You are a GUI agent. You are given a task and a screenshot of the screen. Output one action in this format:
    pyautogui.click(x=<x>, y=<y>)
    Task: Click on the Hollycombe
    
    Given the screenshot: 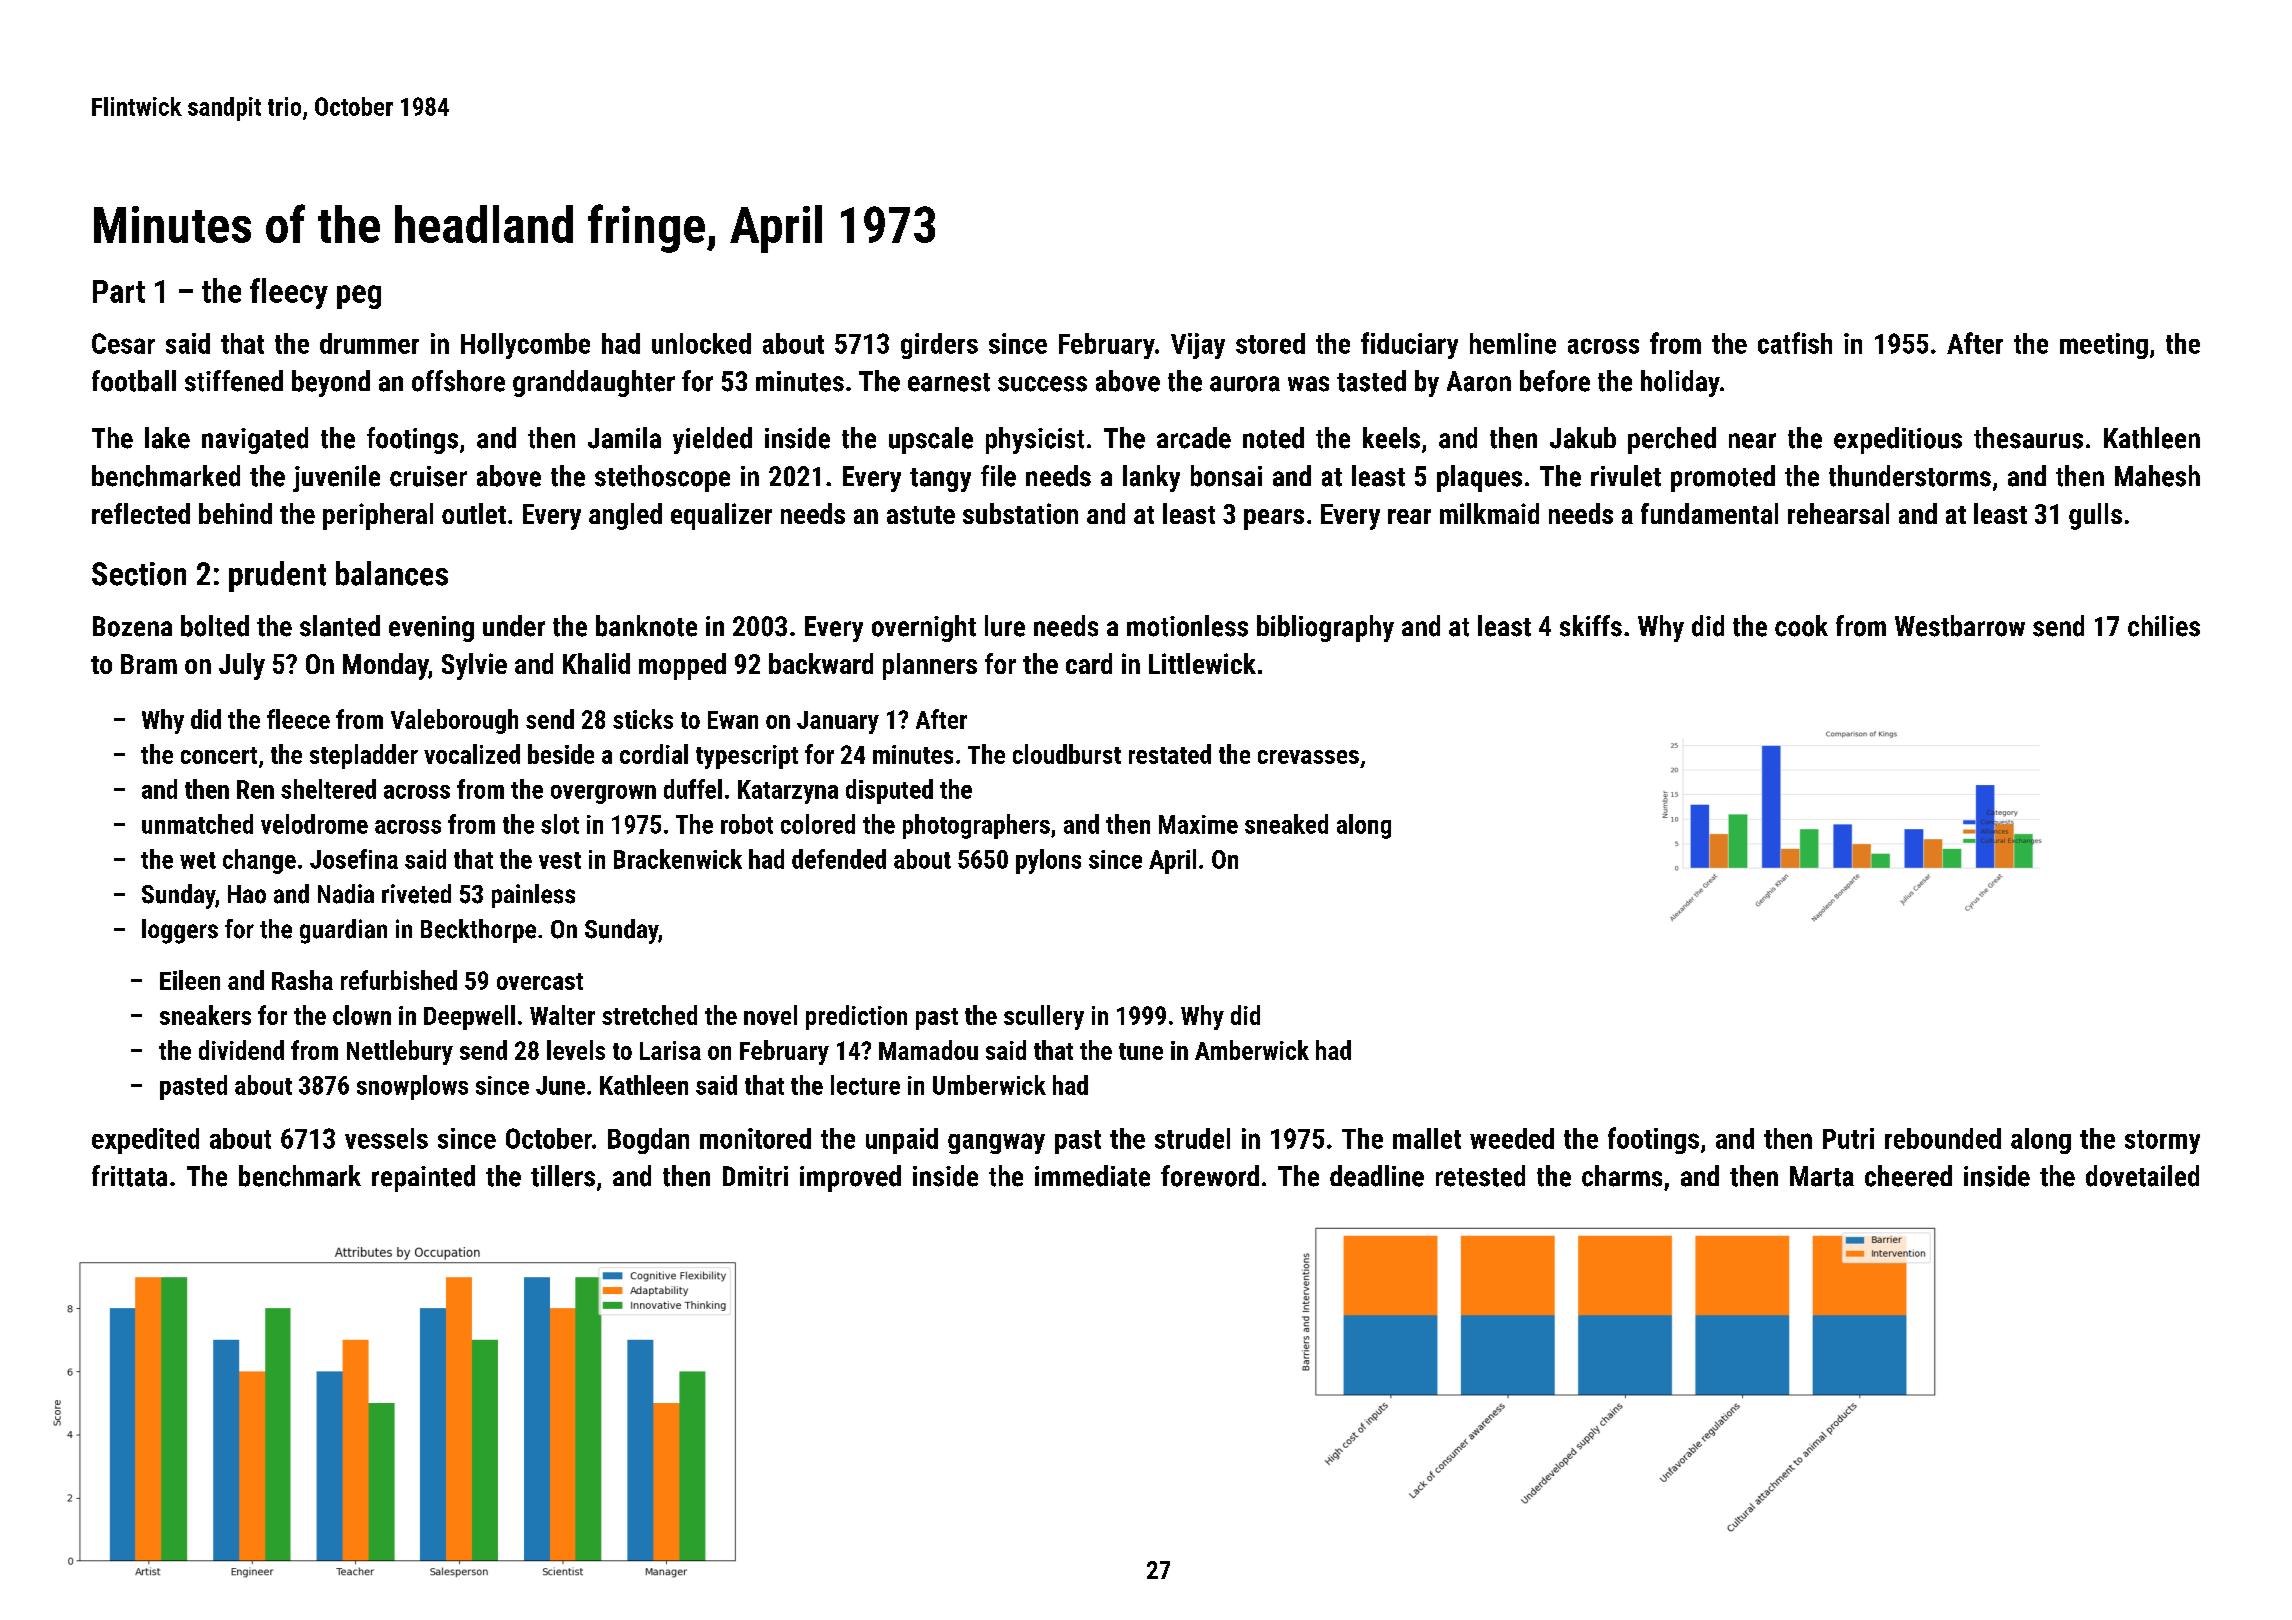 What is the action you would take?
    pyautogui.click(x=525, y=346)
